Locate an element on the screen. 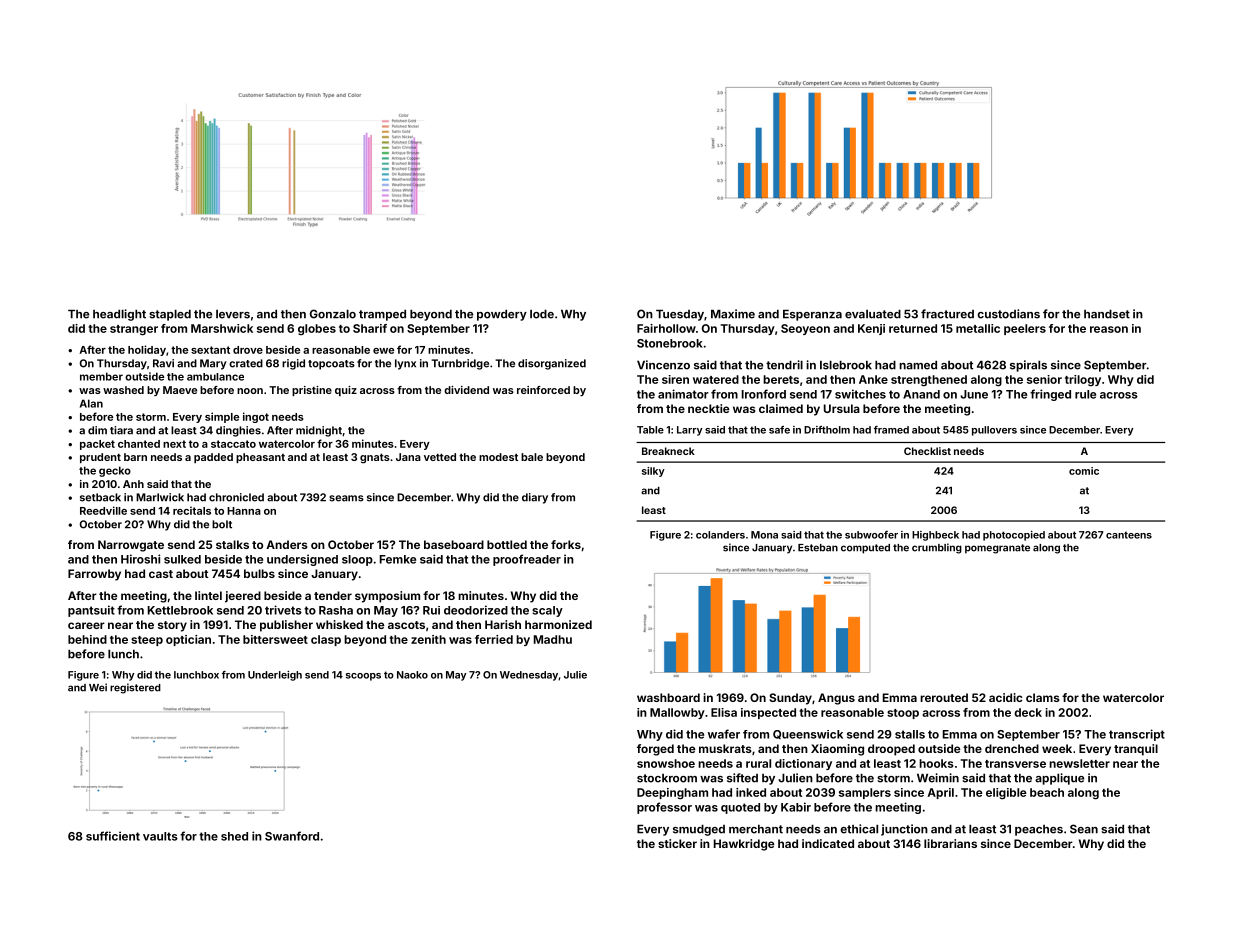  acidic is located at coordinates (1005, 697).
